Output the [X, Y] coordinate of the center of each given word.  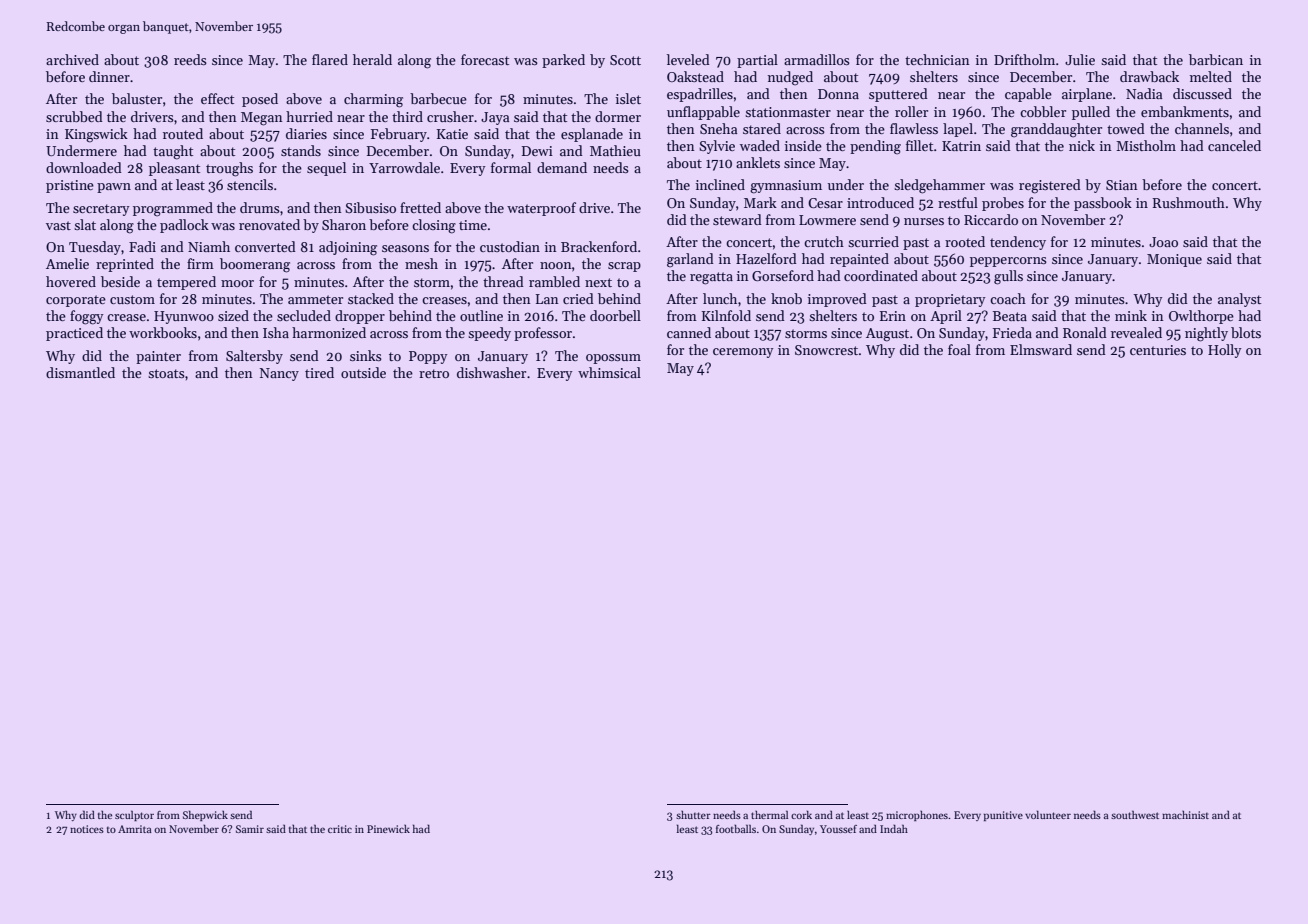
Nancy [279, 374]
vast [58, 225]
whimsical [609, 372]
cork [801, 814]
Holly [1225, 351]
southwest [1135, 814]
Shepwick [205, 815]
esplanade [592, 135]
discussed [1202, 93]
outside [363, 372]
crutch [824, 241]
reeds [190, 59]
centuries [1158, 350]
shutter [693, 815]
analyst [1239, 300]
